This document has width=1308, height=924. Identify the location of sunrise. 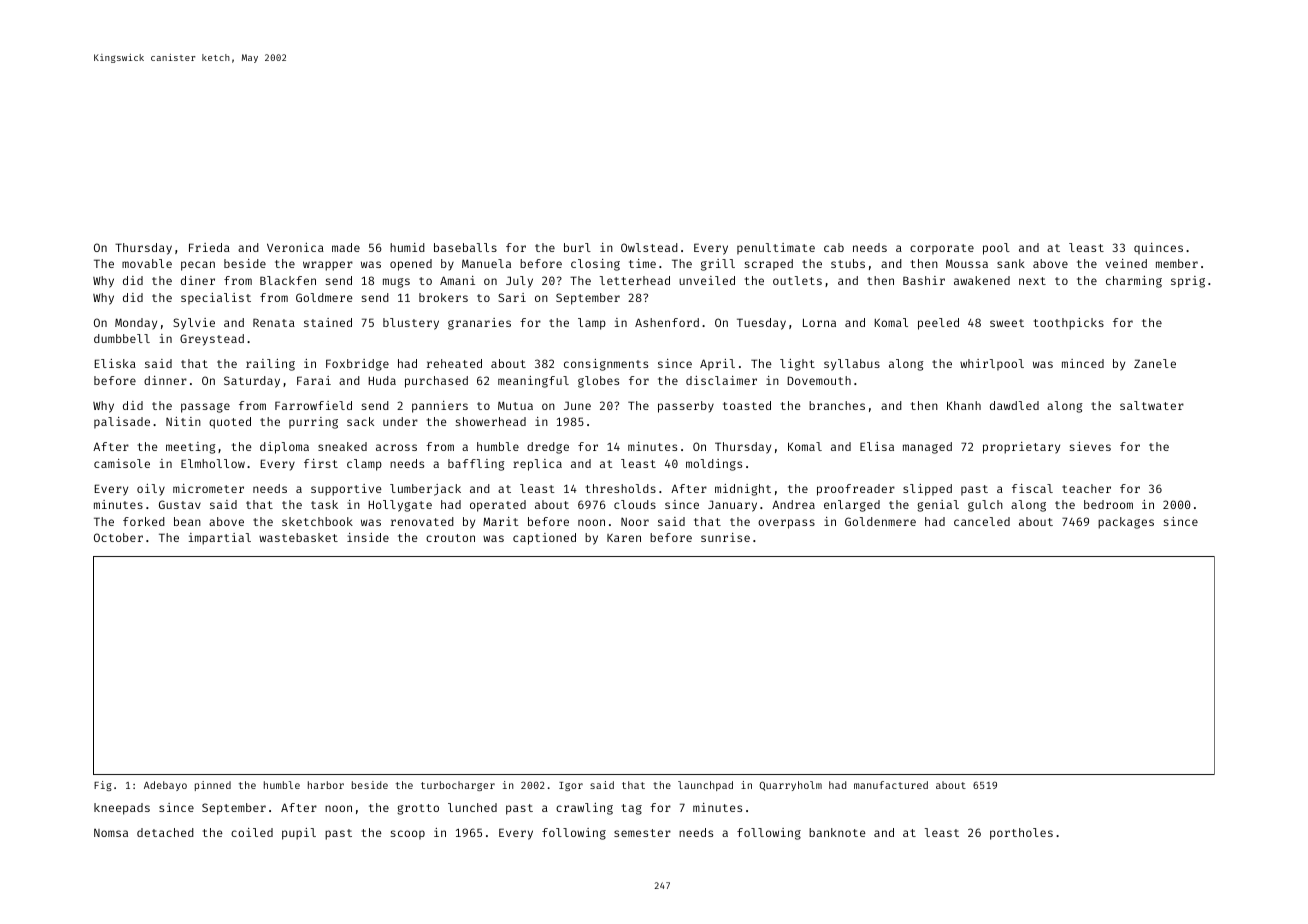
(725, 537).
